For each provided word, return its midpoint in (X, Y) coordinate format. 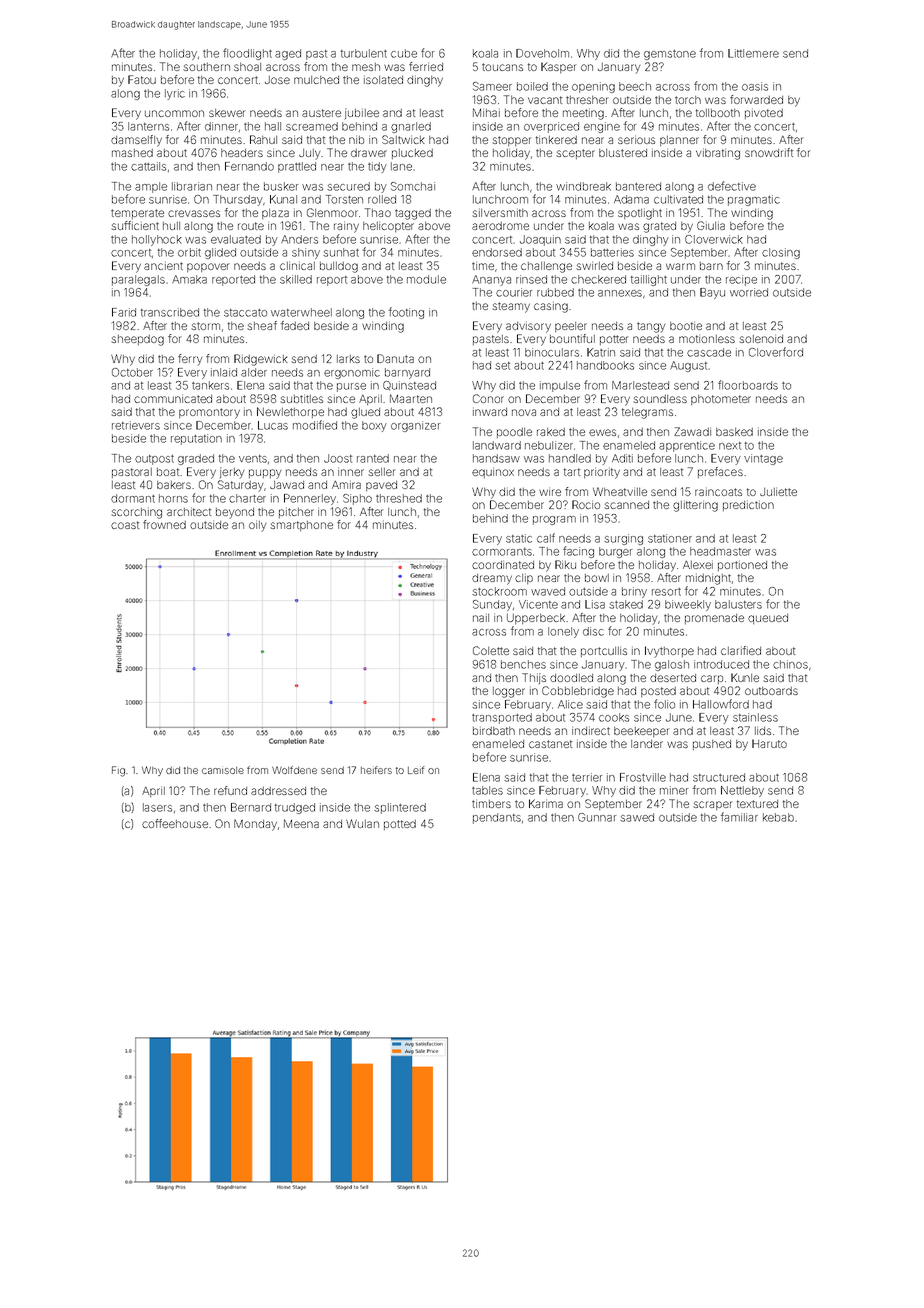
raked (551, 432)
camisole (223, 770)
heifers (376, 770)
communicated (173, 398)
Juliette (778, 491)
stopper (512, 141)
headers (242, 153)
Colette (491, 650)
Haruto (769, 743)
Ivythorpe (669, 652)
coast (125, 525)
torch (688, 100)
